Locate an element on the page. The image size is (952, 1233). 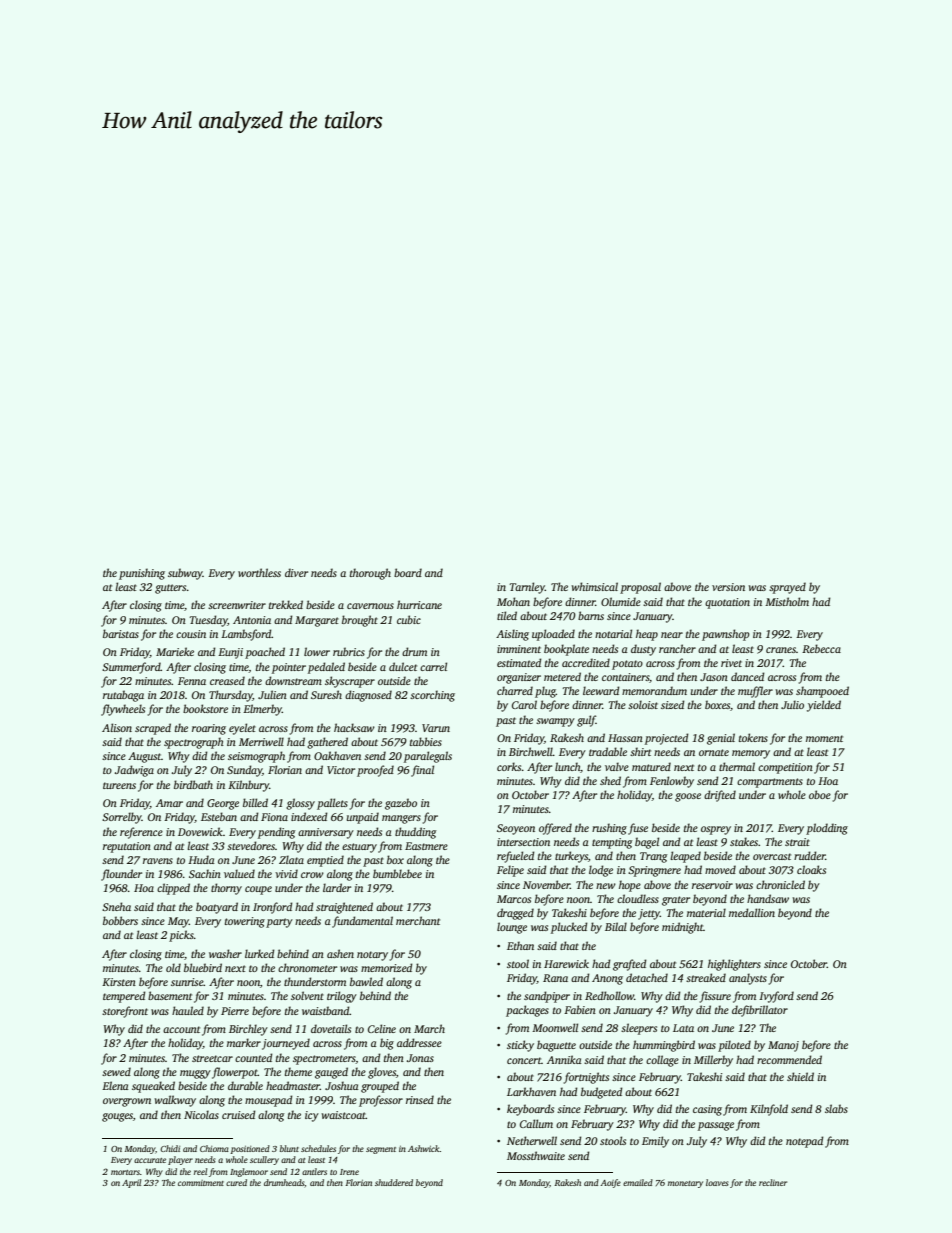
thorough is located at coordinates (370, 574).
